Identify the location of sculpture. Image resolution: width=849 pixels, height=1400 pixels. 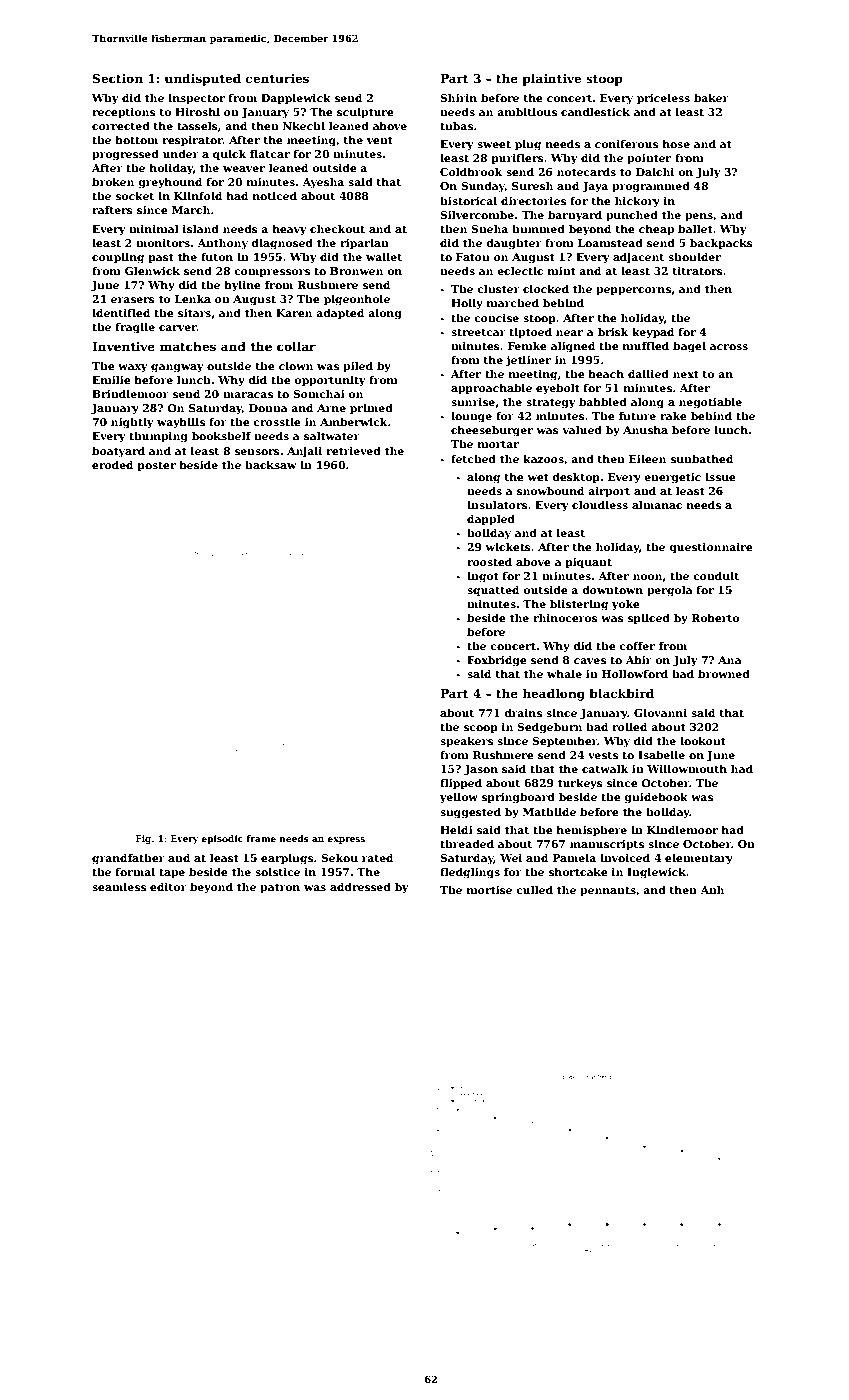
(365, 112).
